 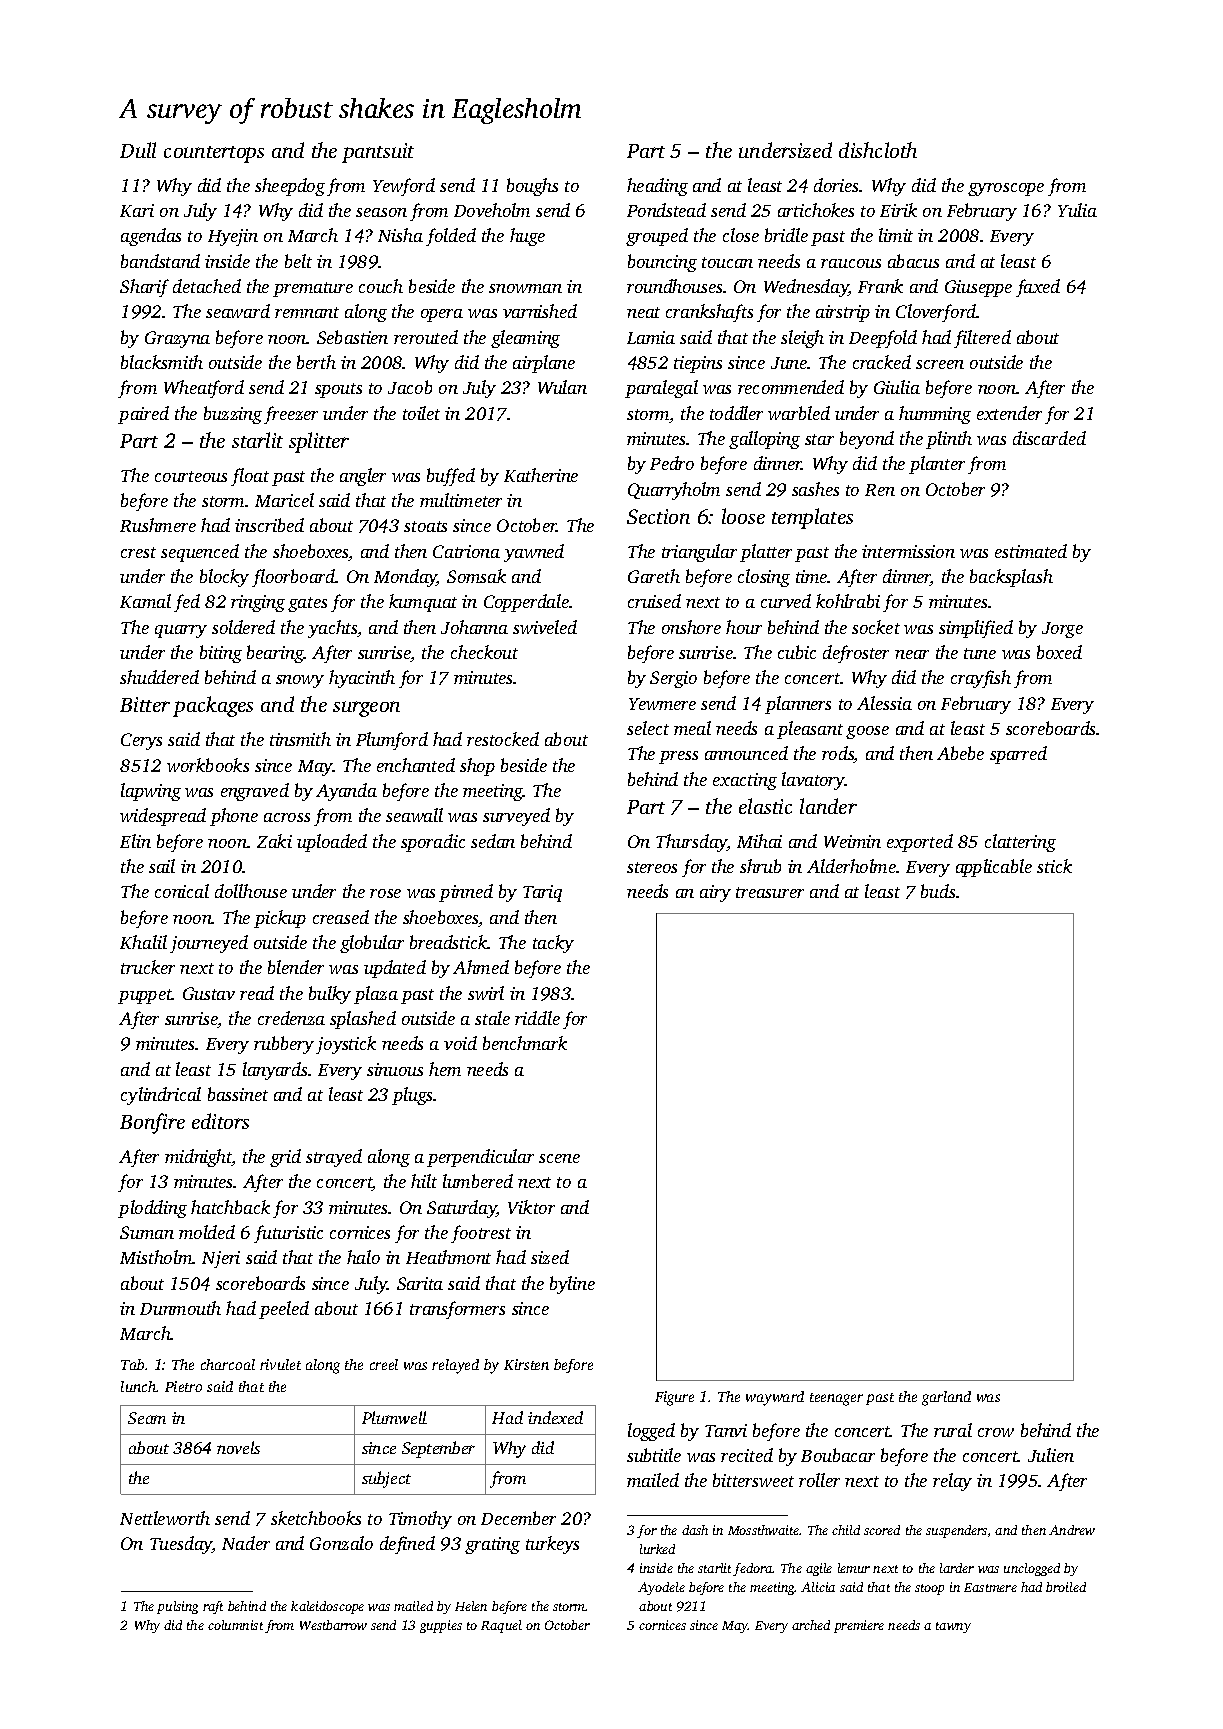 I want to click on Sebastien, so click(x=352, y=337).
